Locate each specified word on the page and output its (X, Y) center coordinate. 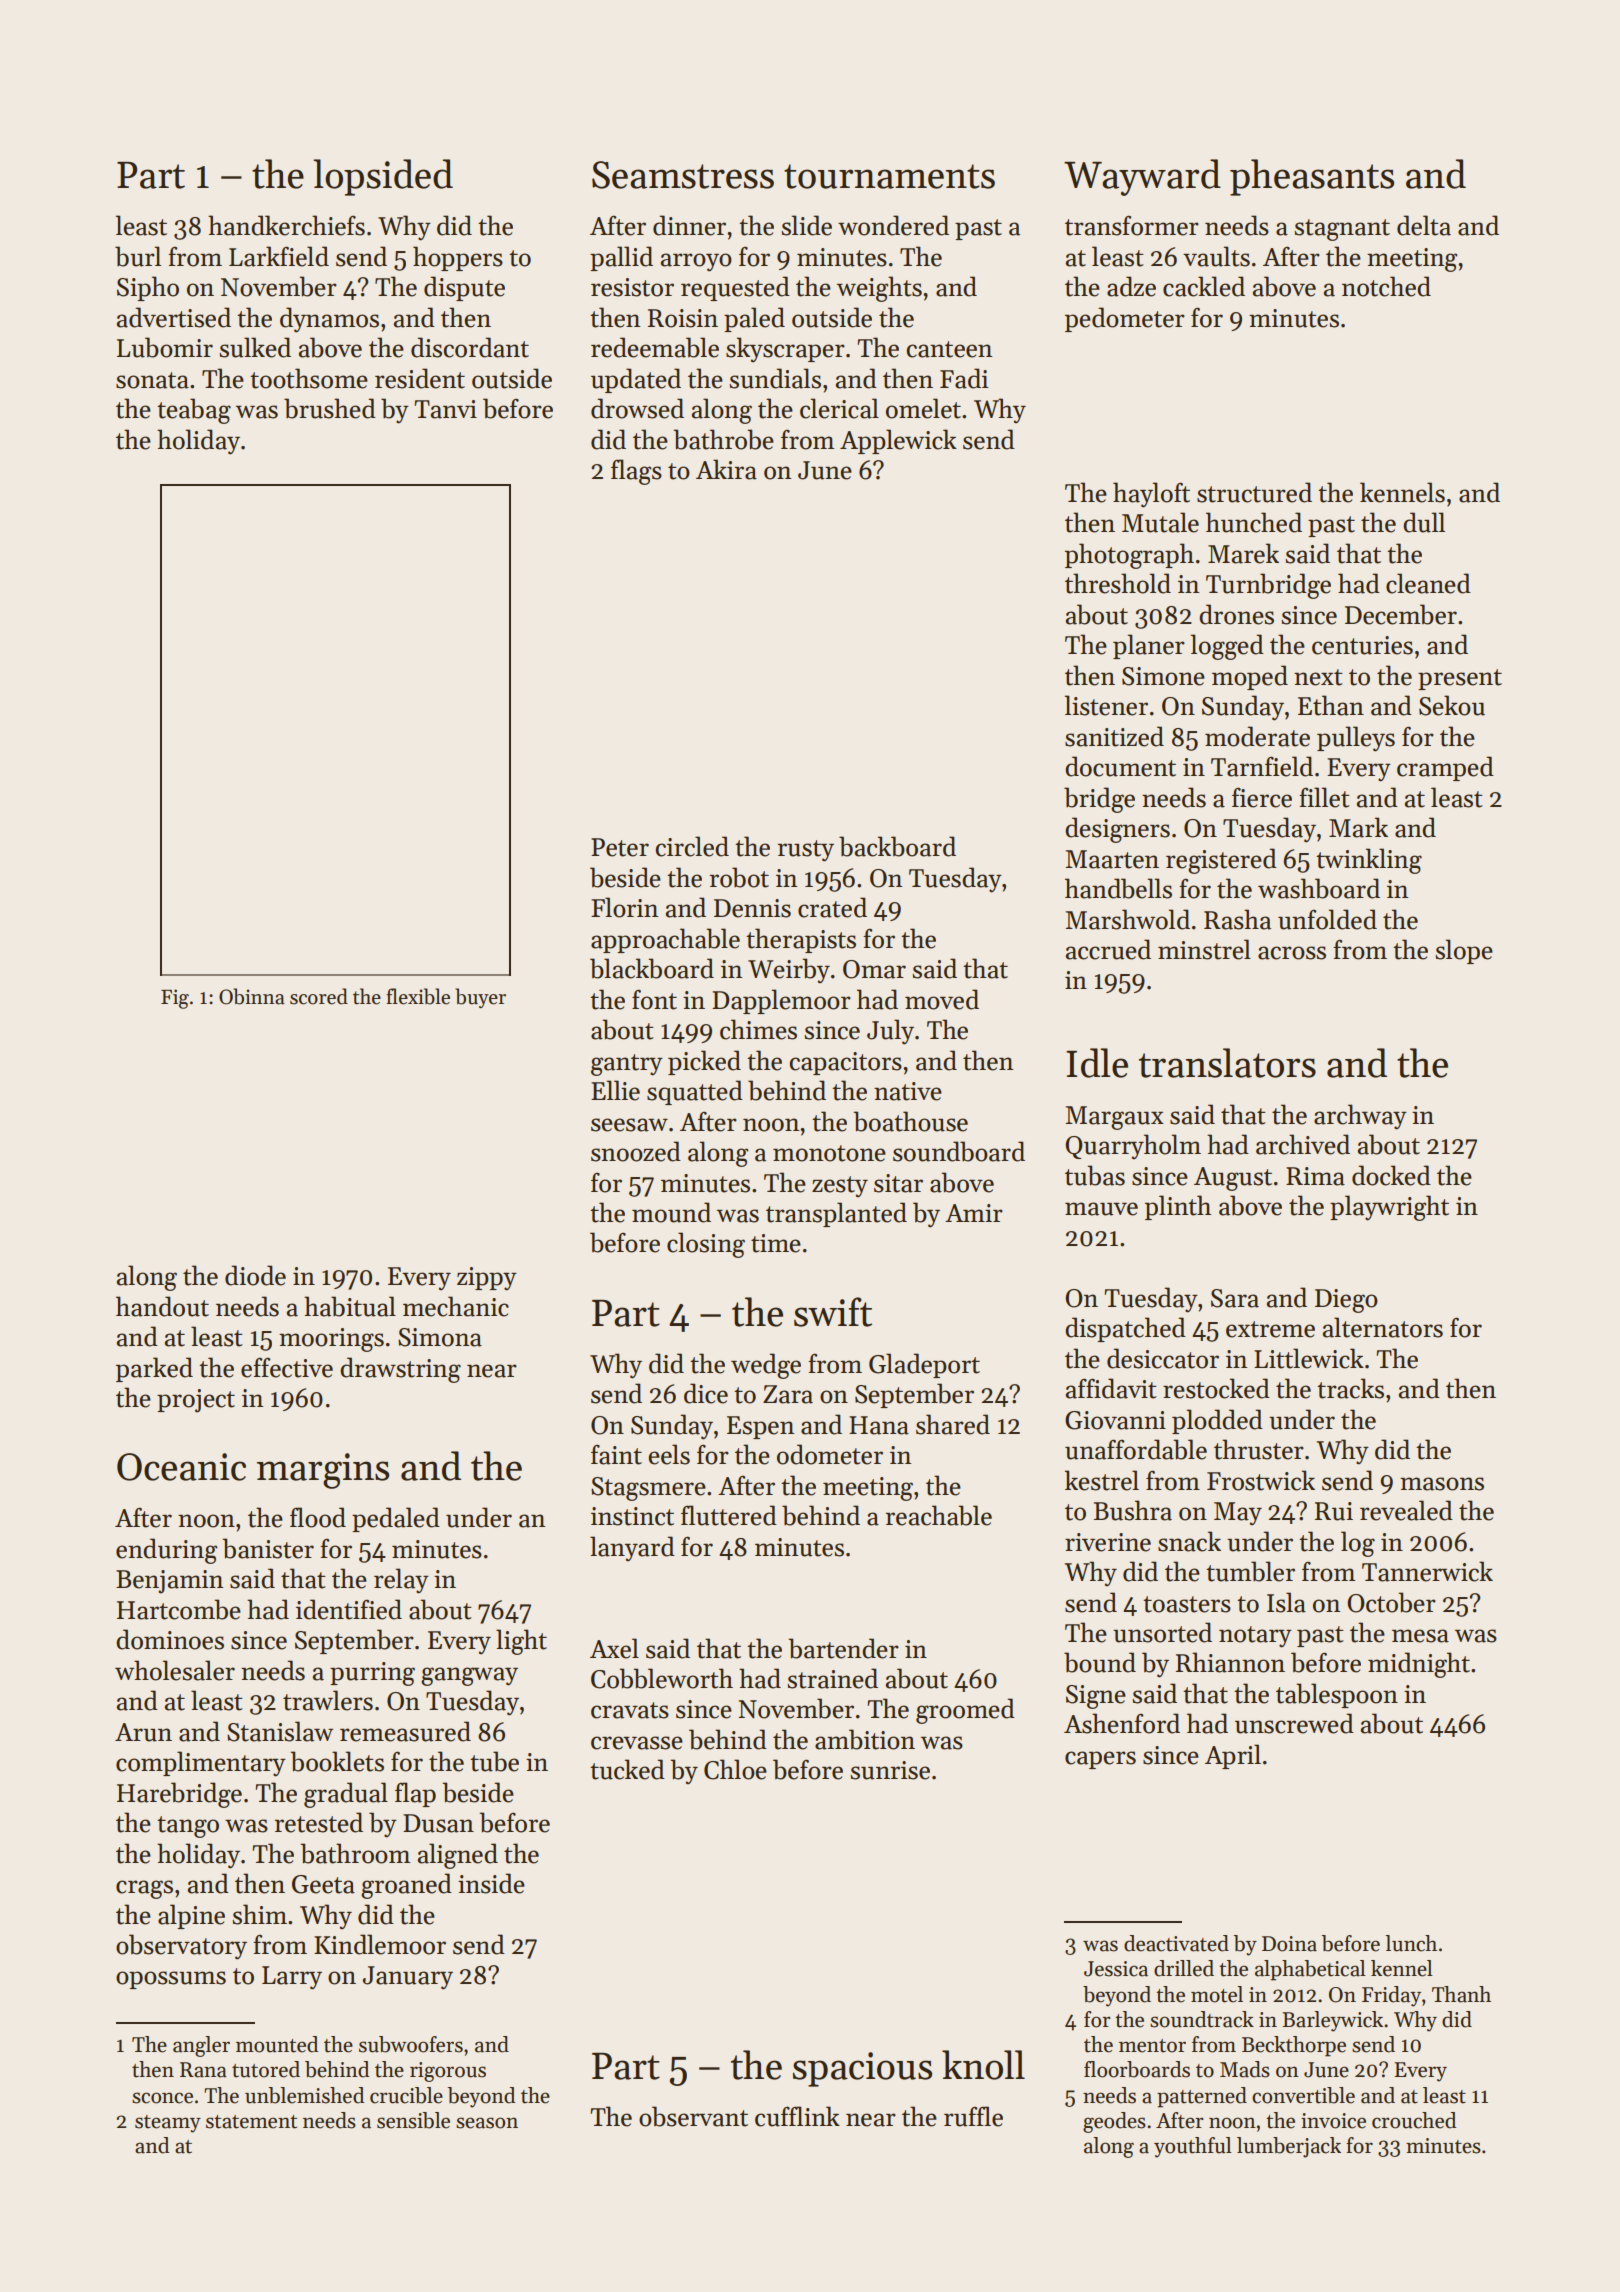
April (1233, 1756)
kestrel (1102, 1480)
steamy (168, 2124)
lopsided (383, 177)
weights (879, 289)
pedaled (396, 1519)
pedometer (1125, 319)
